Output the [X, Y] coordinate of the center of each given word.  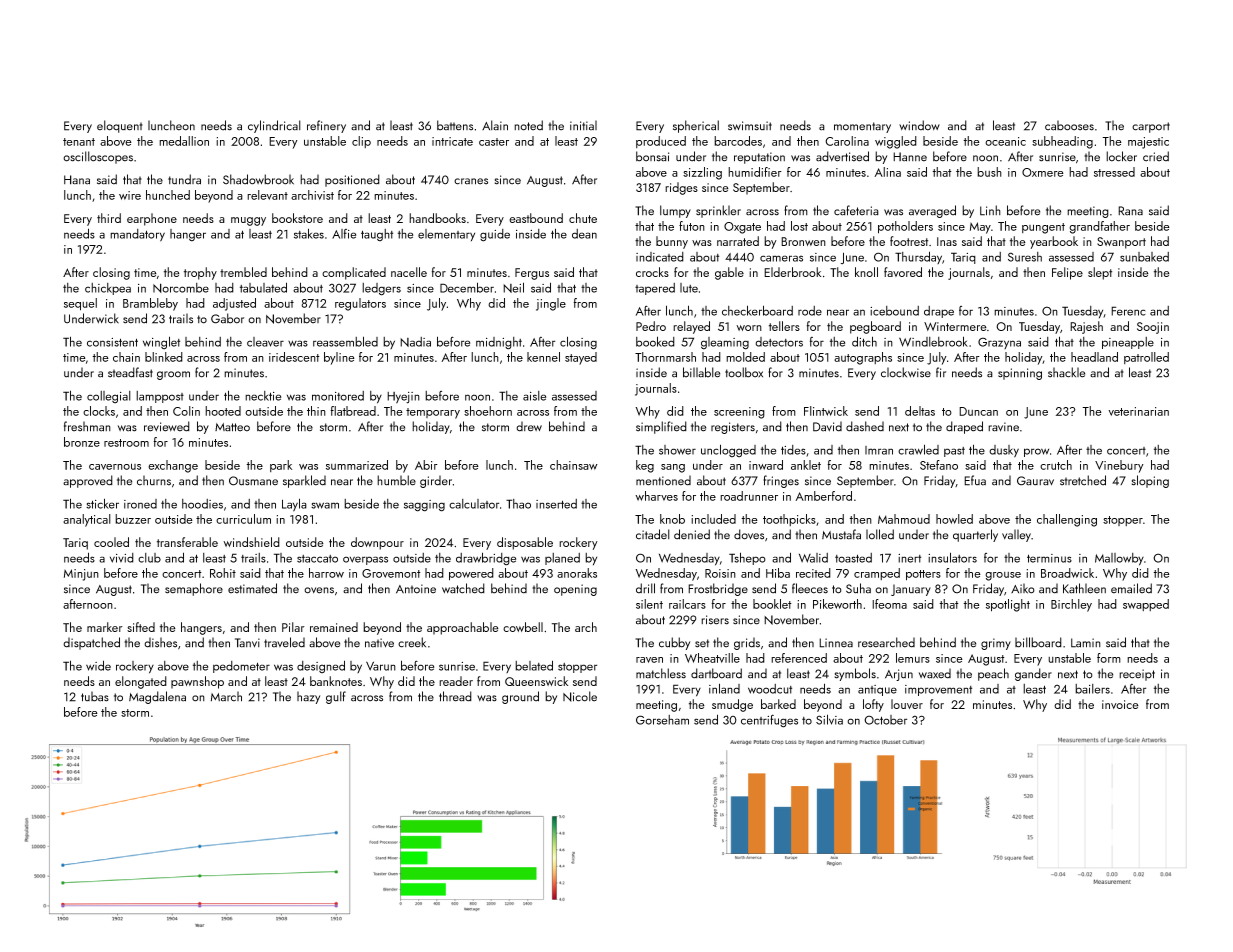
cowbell [523, 627]
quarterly [975, 535]
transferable [187, 542]
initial [583, 125]
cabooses [1069, 125]
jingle [551, 304]
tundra [184, 179]
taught [377, 235]
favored [903, 272]
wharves [656, 496]
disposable [525, 543]
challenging [1067, 520]
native [379, 643]
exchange [173, 466]
